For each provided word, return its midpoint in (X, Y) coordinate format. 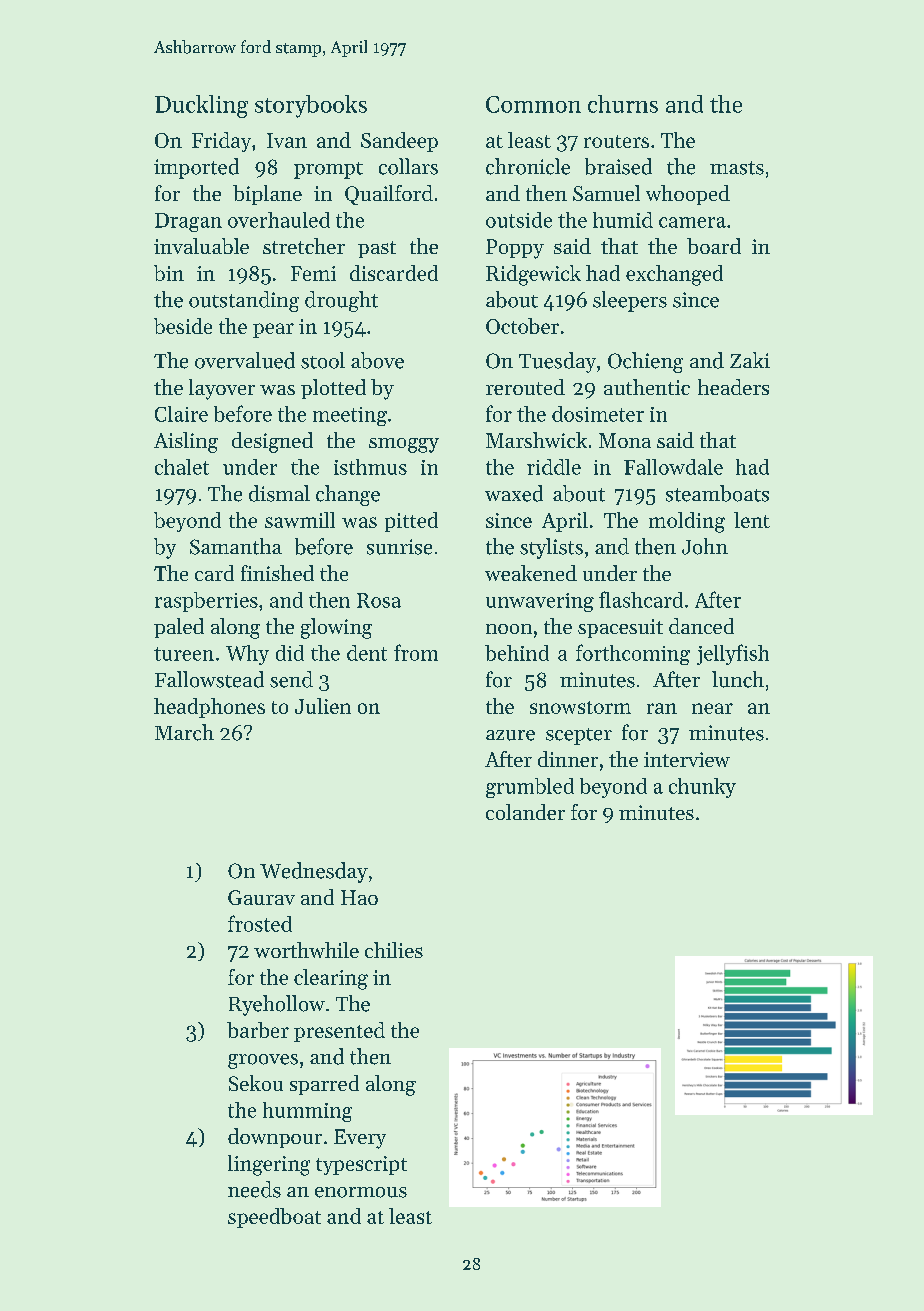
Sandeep (399, 142)
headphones (209, 708)
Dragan (188, 222)
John (705, 546)
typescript (361, 1165)
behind (517, 653)
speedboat (274, 1218)
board (714, 246)
